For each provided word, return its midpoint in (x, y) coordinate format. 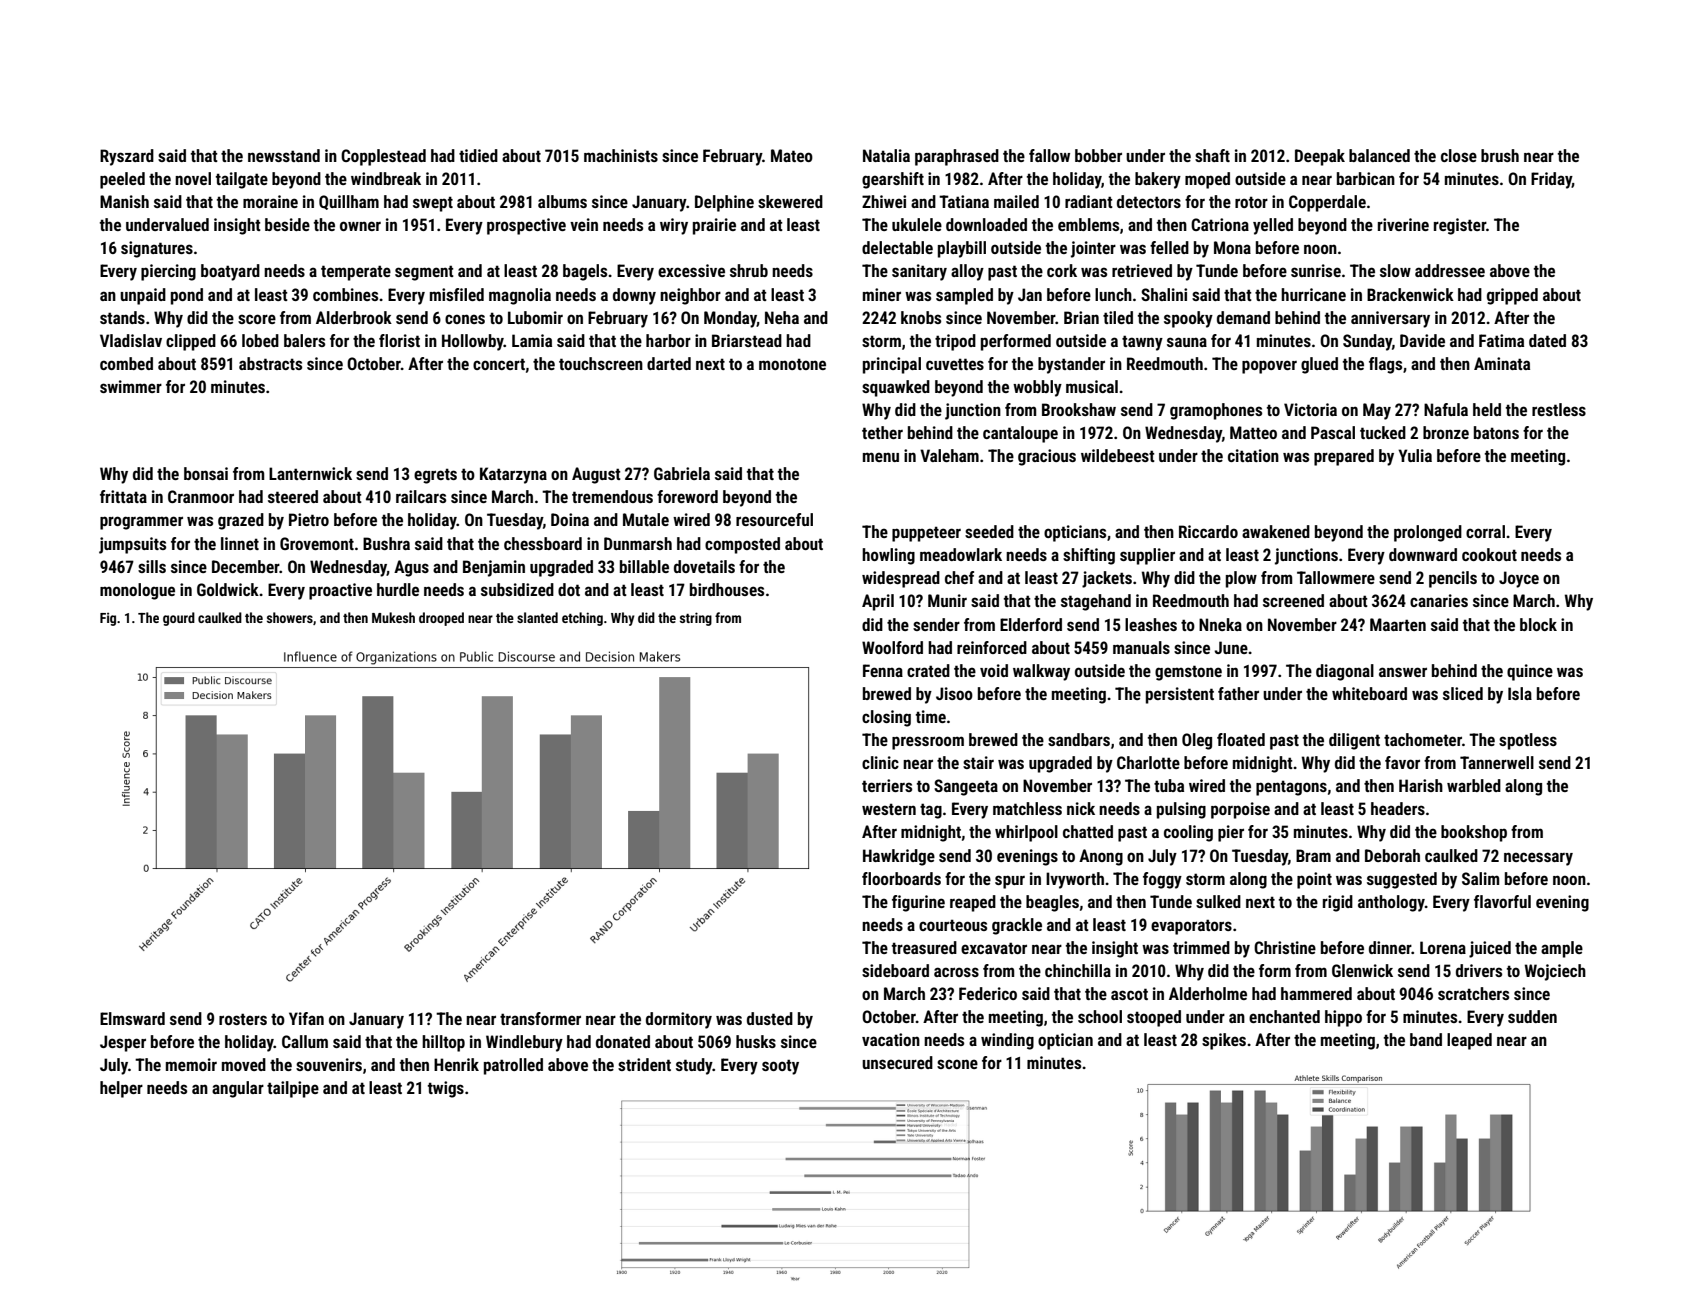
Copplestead (383, 157)
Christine (1285, 947)
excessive (691, 270)
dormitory (679, 1020)
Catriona (1220, 224)
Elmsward (132, 1018)
